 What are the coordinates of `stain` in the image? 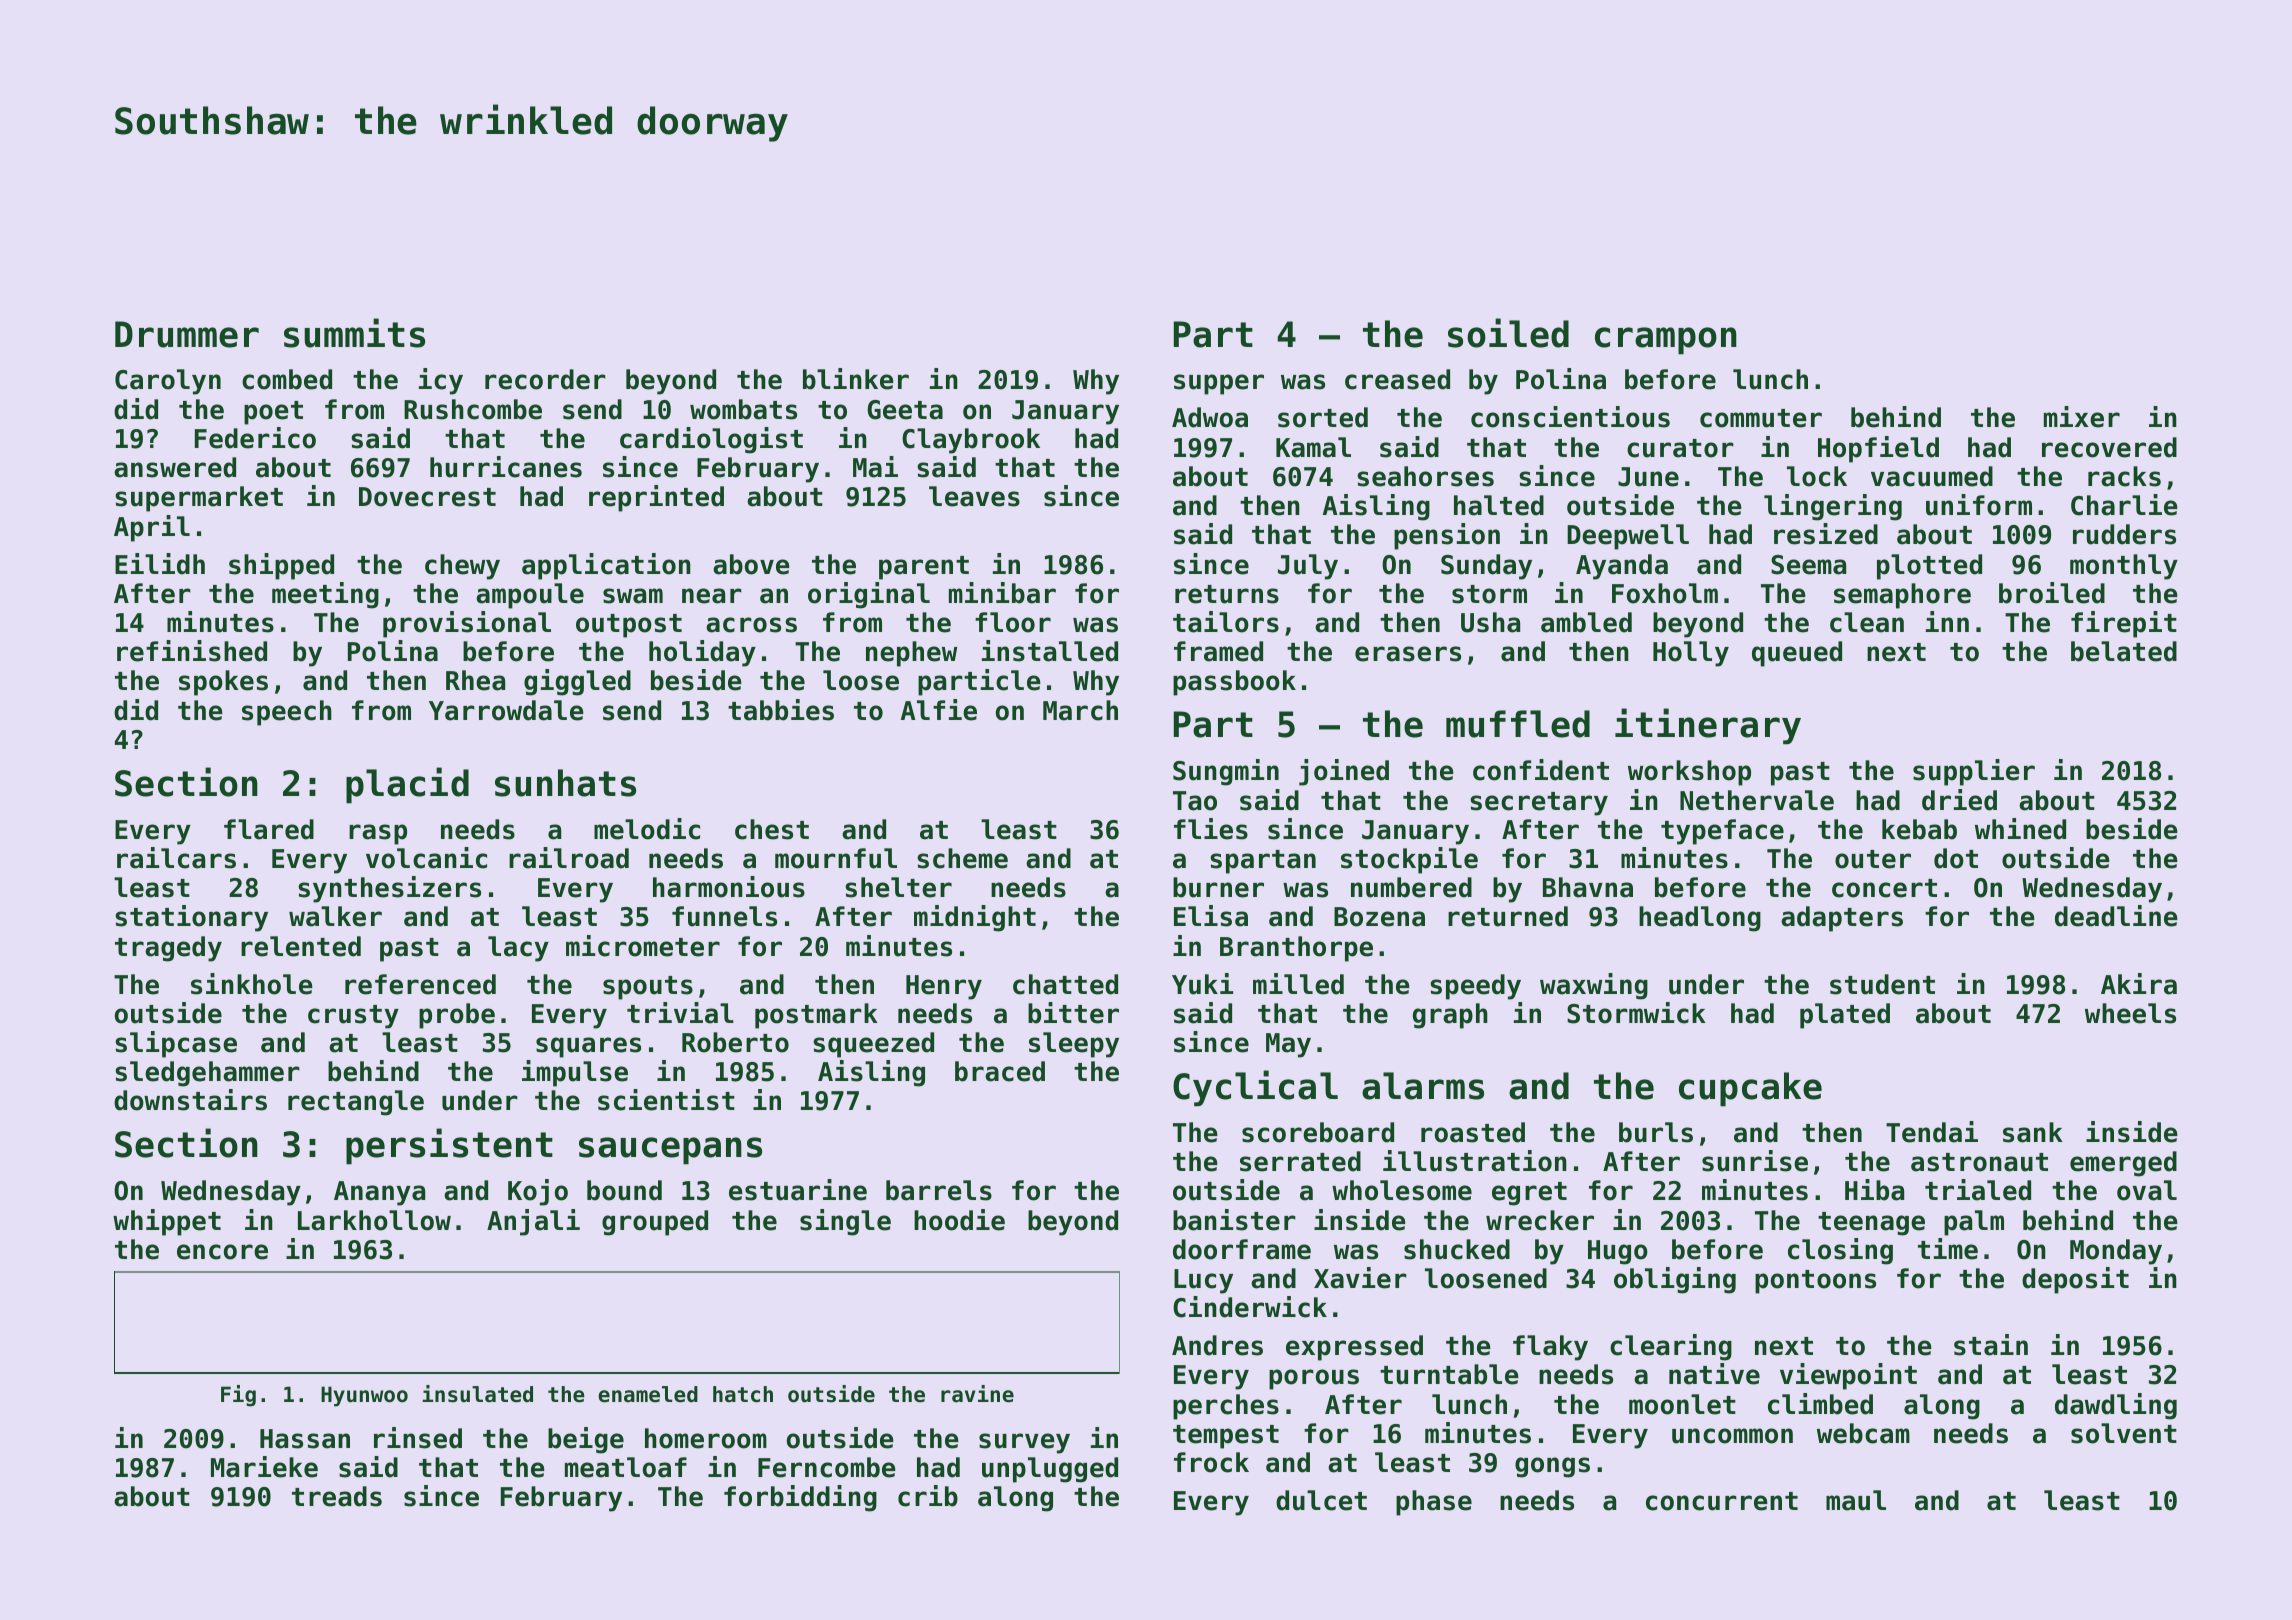 It's located at (1991, 1345).
